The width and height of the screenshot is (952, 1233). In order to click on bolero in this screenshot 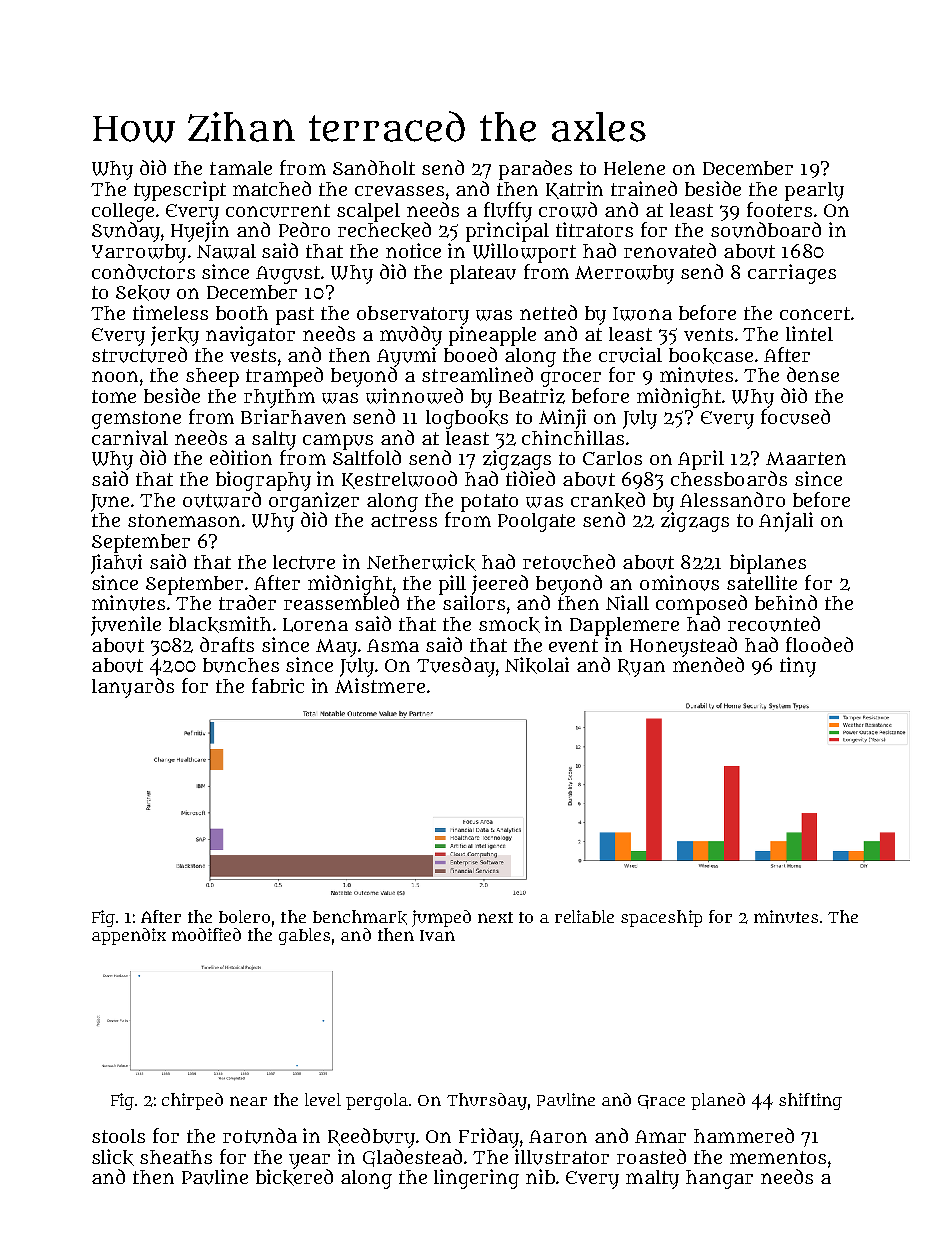, I will do `click(244, 916)`.
